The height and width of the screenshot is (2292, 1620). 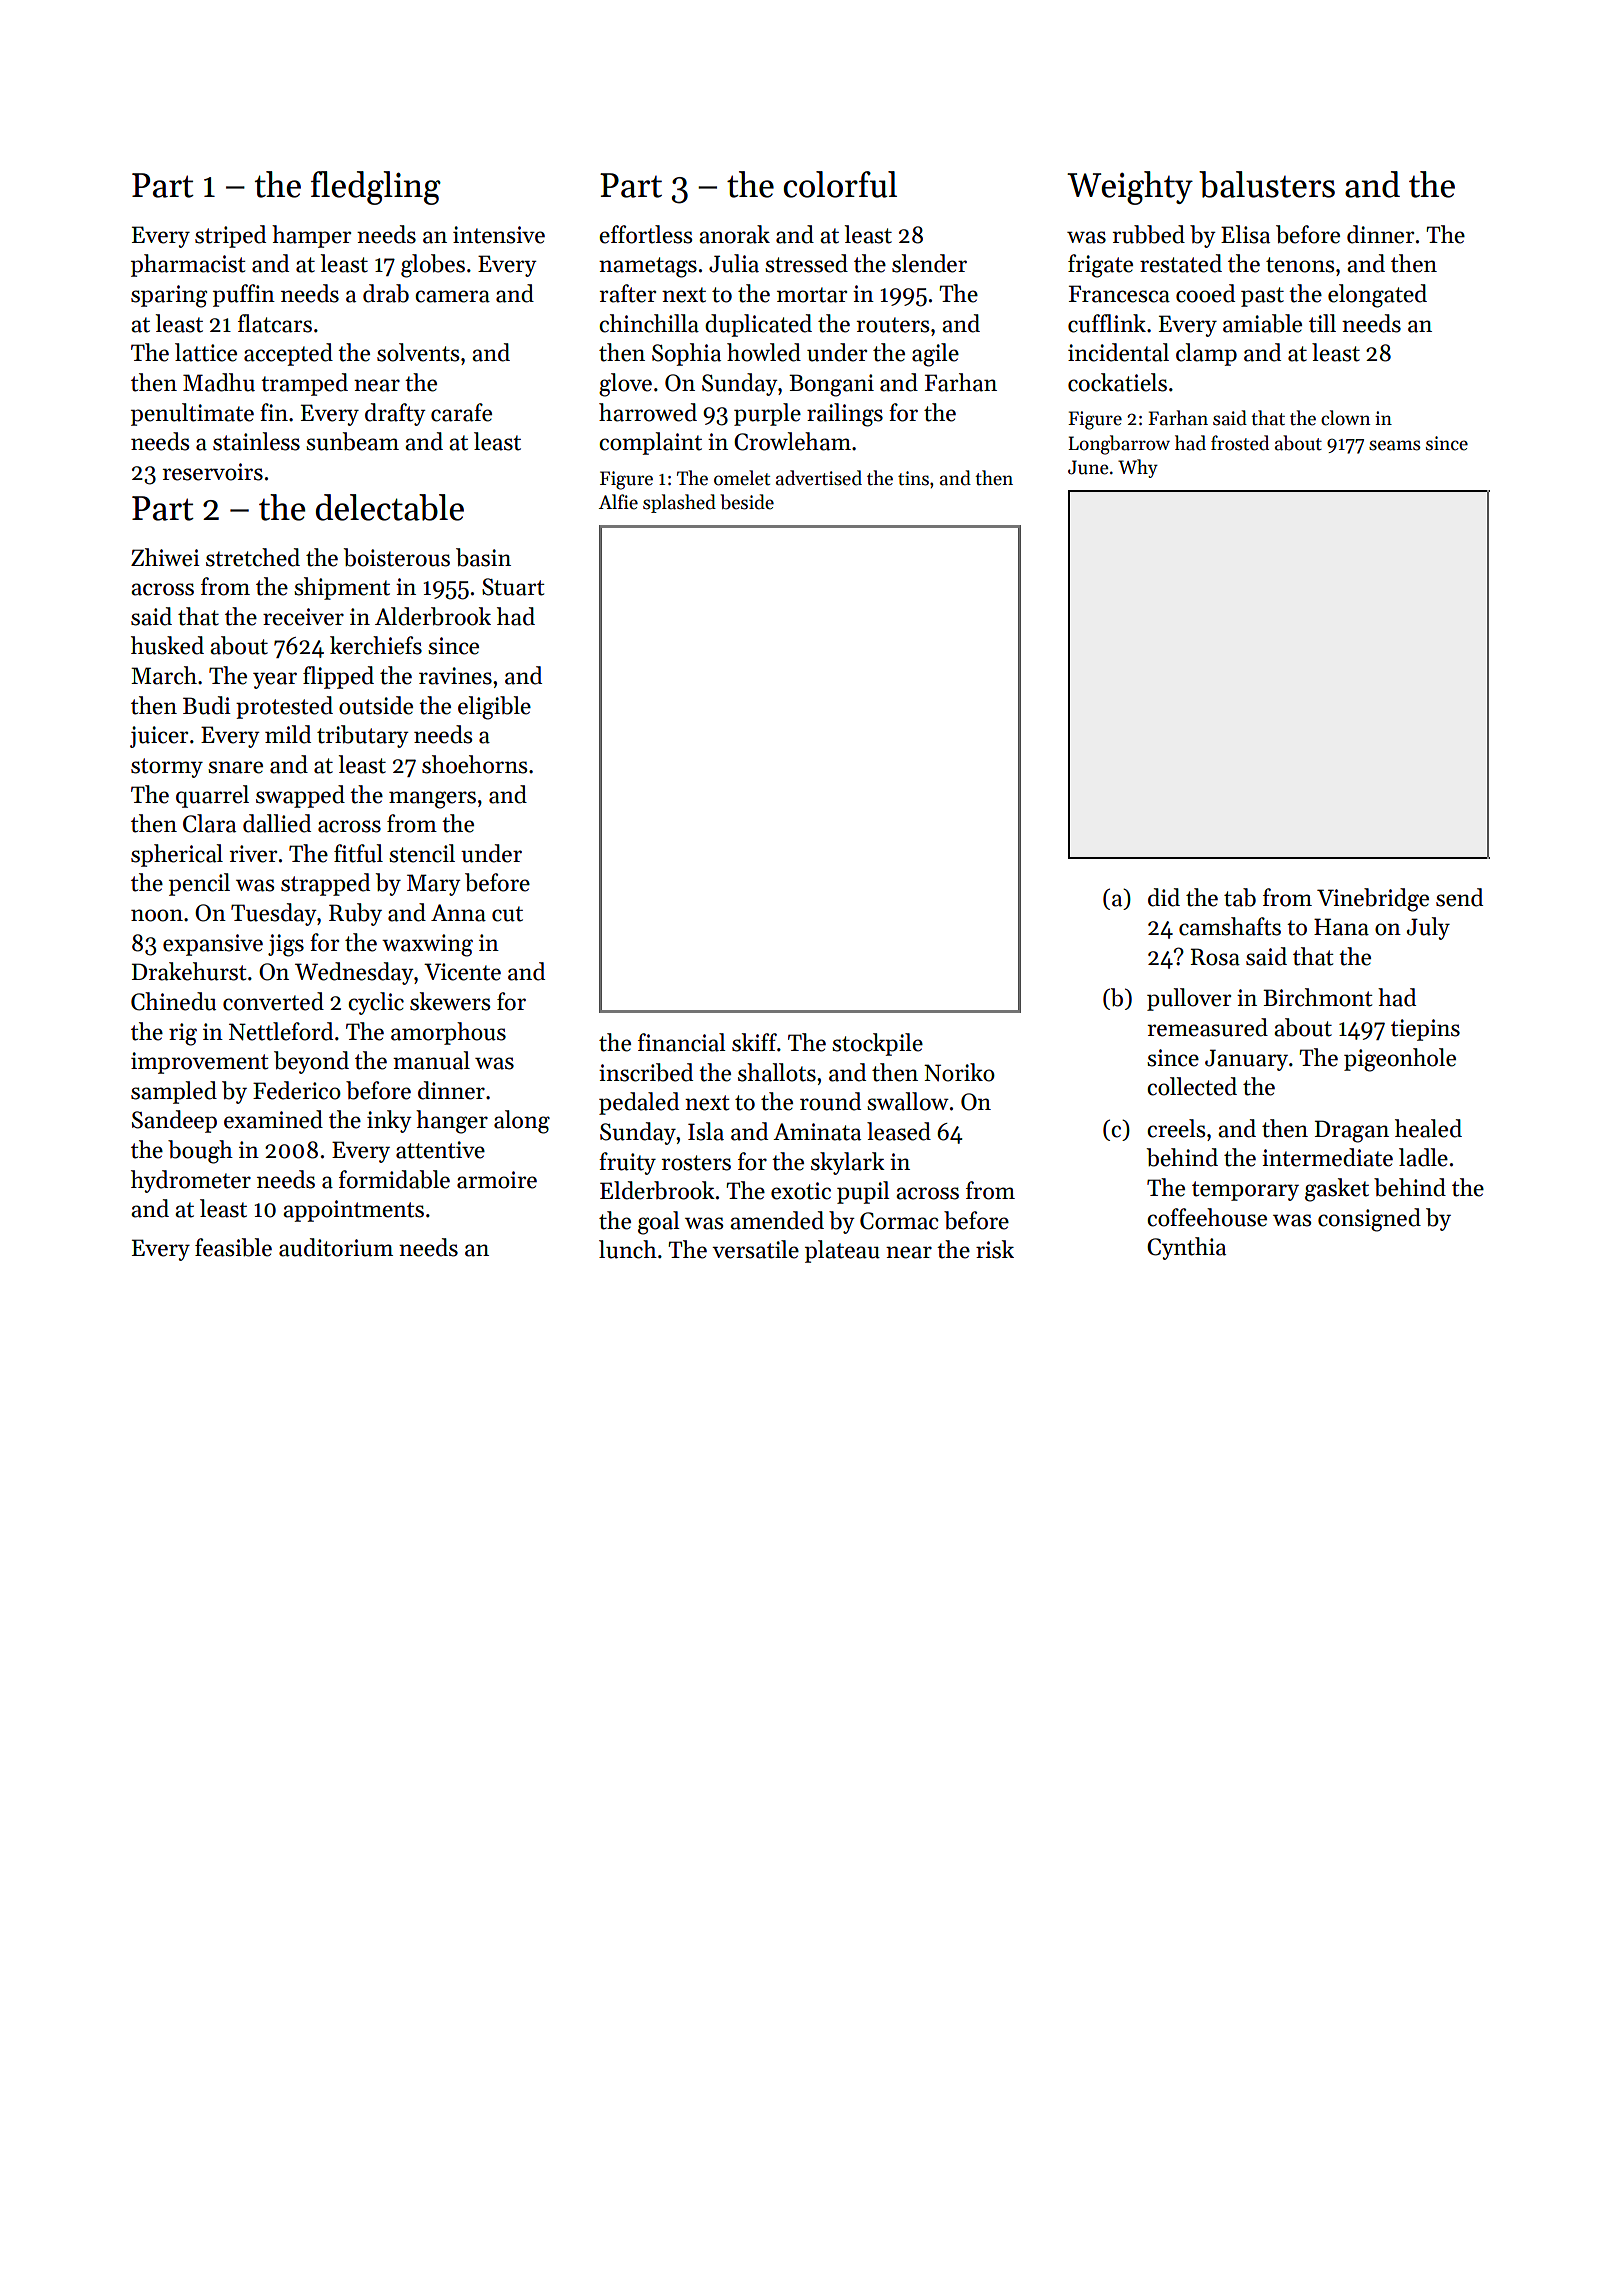 What do you see at coordinates (618, 502) in the screenshot?
I see `Alfie` at bounding box center [618, 502].
